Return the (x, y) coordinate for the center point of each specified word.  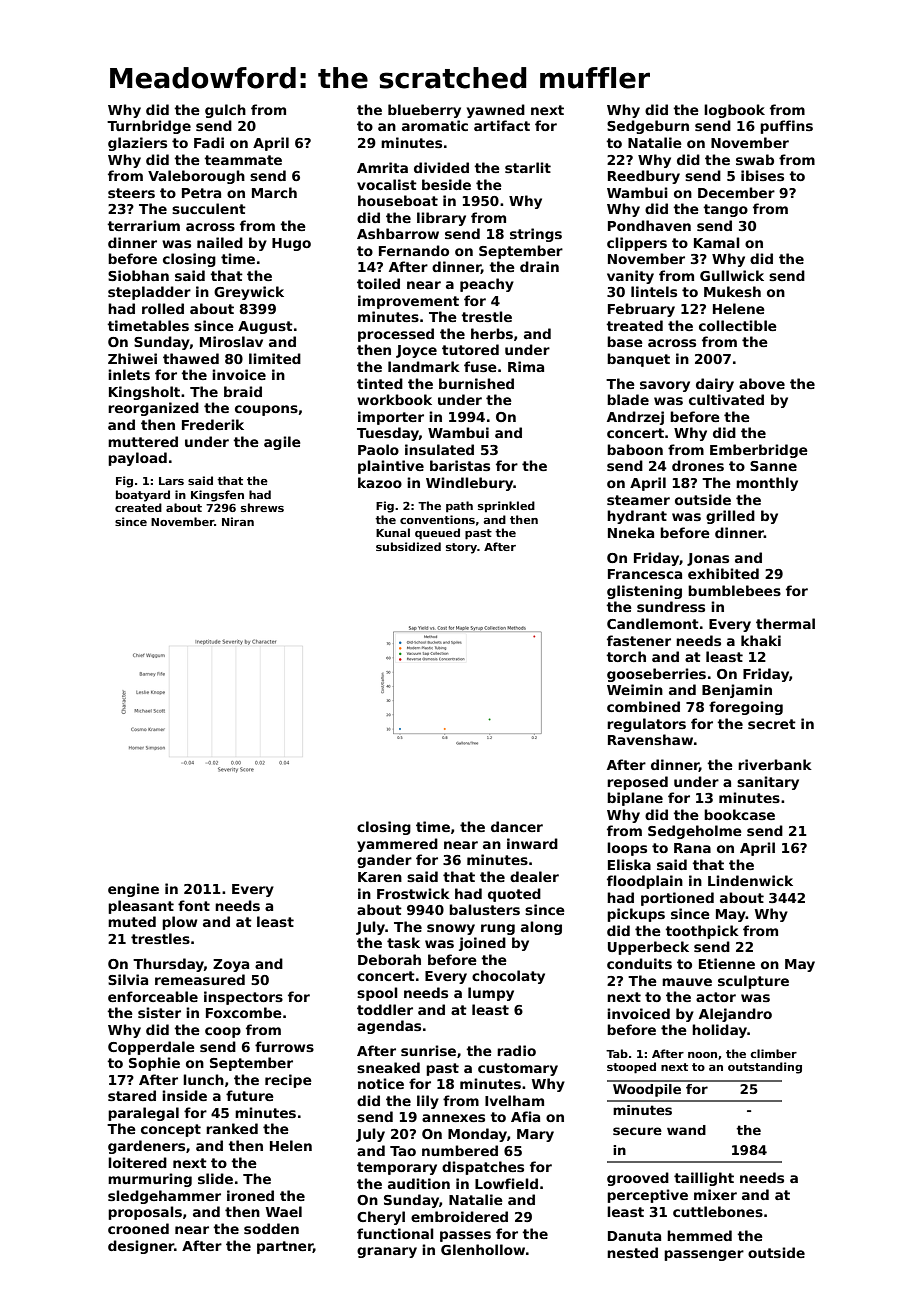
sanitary (768, 783)
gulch (225, 111)
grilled (730, 517)
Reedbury (644, 177)
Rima (526, 366)
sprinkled (506, 506)
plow (180, 923)
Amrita (382, 167)
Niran (238, 521)
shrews (262, 507)
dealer (534, 876)
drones (698, 465)
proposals (145, 1213)
